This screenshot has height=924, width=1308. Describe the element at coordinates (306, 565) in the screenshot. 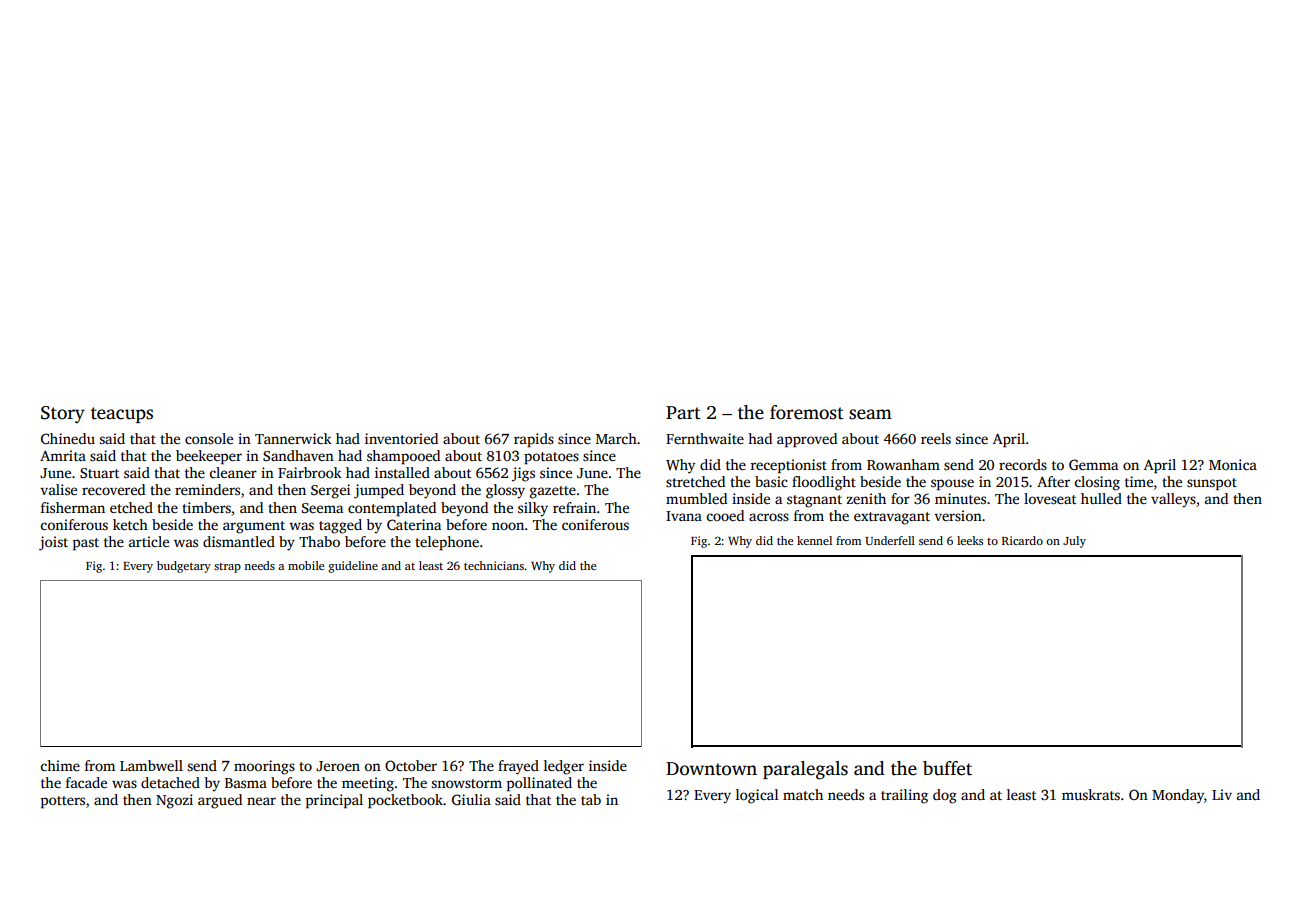

I see `mobile` at that location.
